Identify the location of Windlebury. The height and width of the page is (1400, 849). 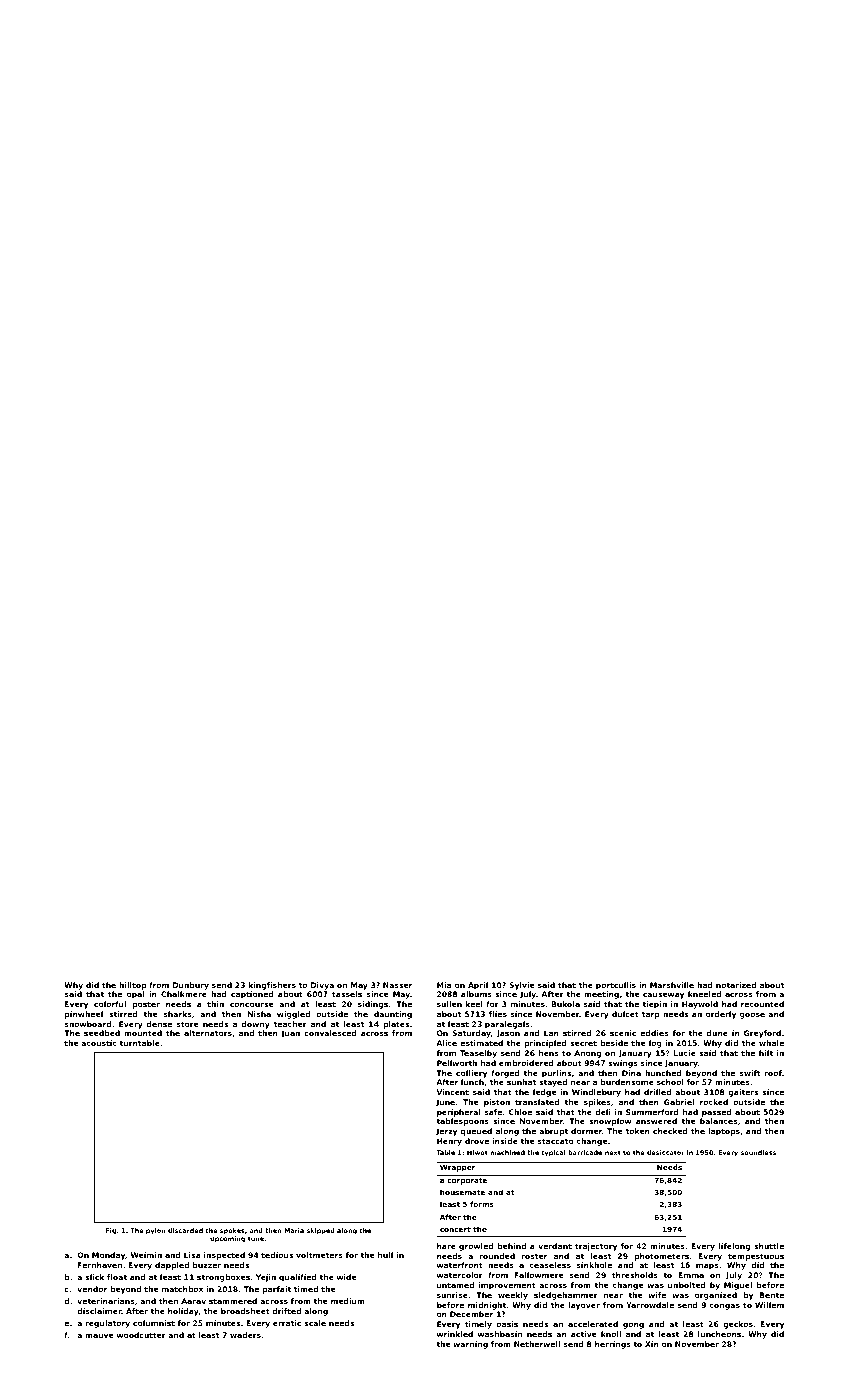
(596, 1093).
